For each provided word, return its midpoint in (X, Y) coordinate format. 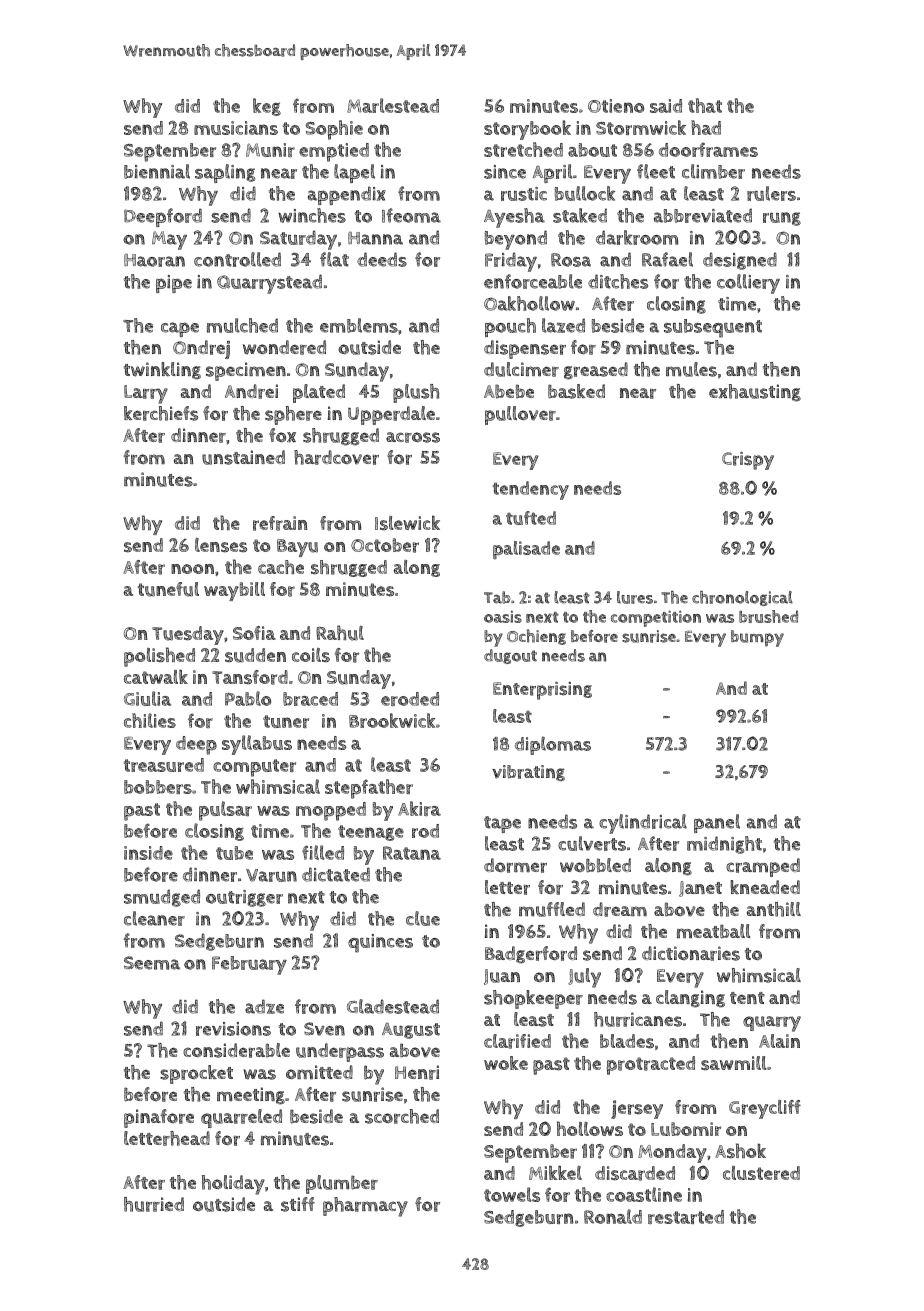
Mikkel (555, 1172)
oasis (503, 616)
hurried (154, 1204)
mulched (242, 325)
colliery (748, 284)
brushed (768, 616)
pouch (510, 327)
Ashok (740, 1150)
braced (310, 699)
